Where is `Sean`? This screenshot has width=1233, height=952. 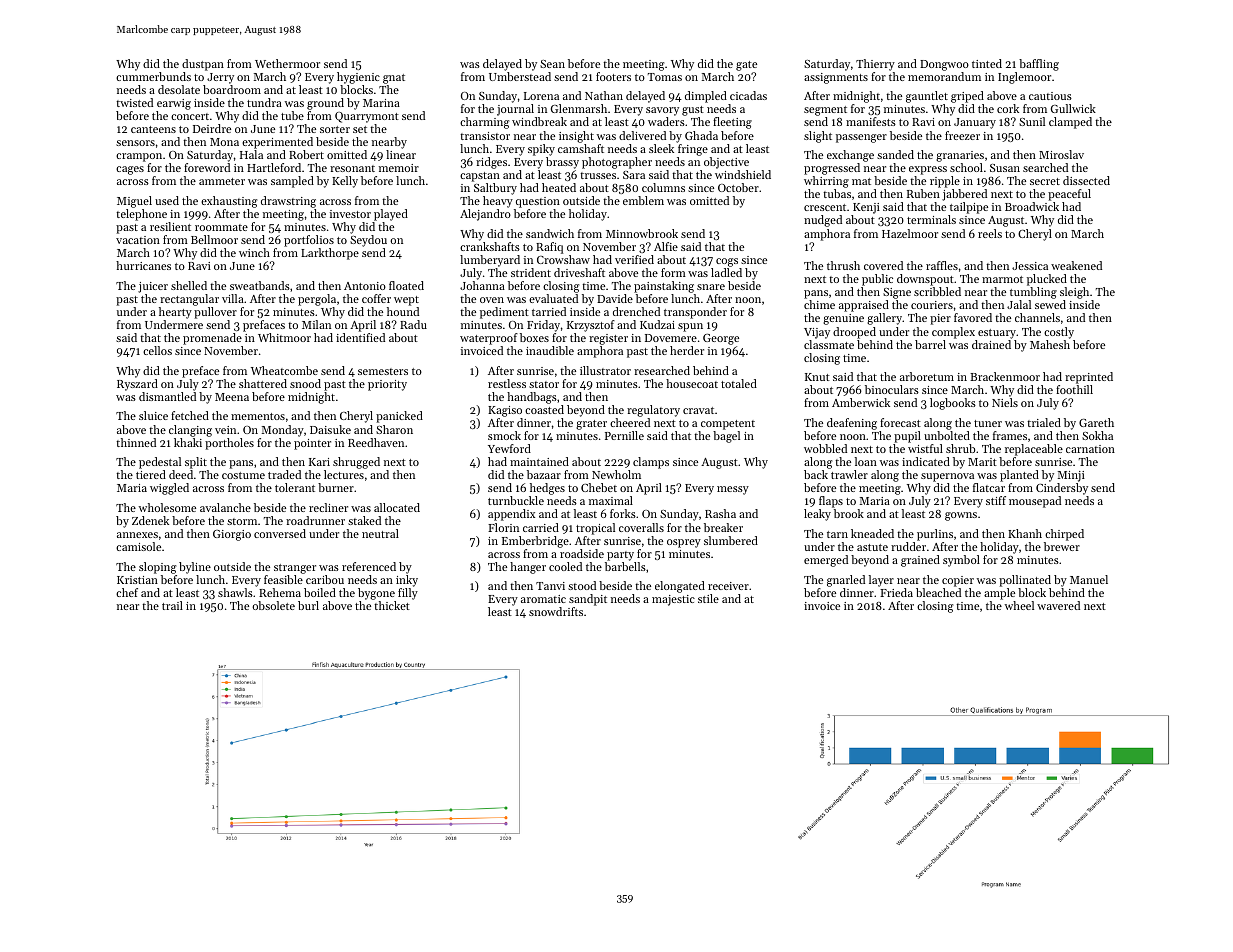 Sean is located at coordinates (552, 64).
